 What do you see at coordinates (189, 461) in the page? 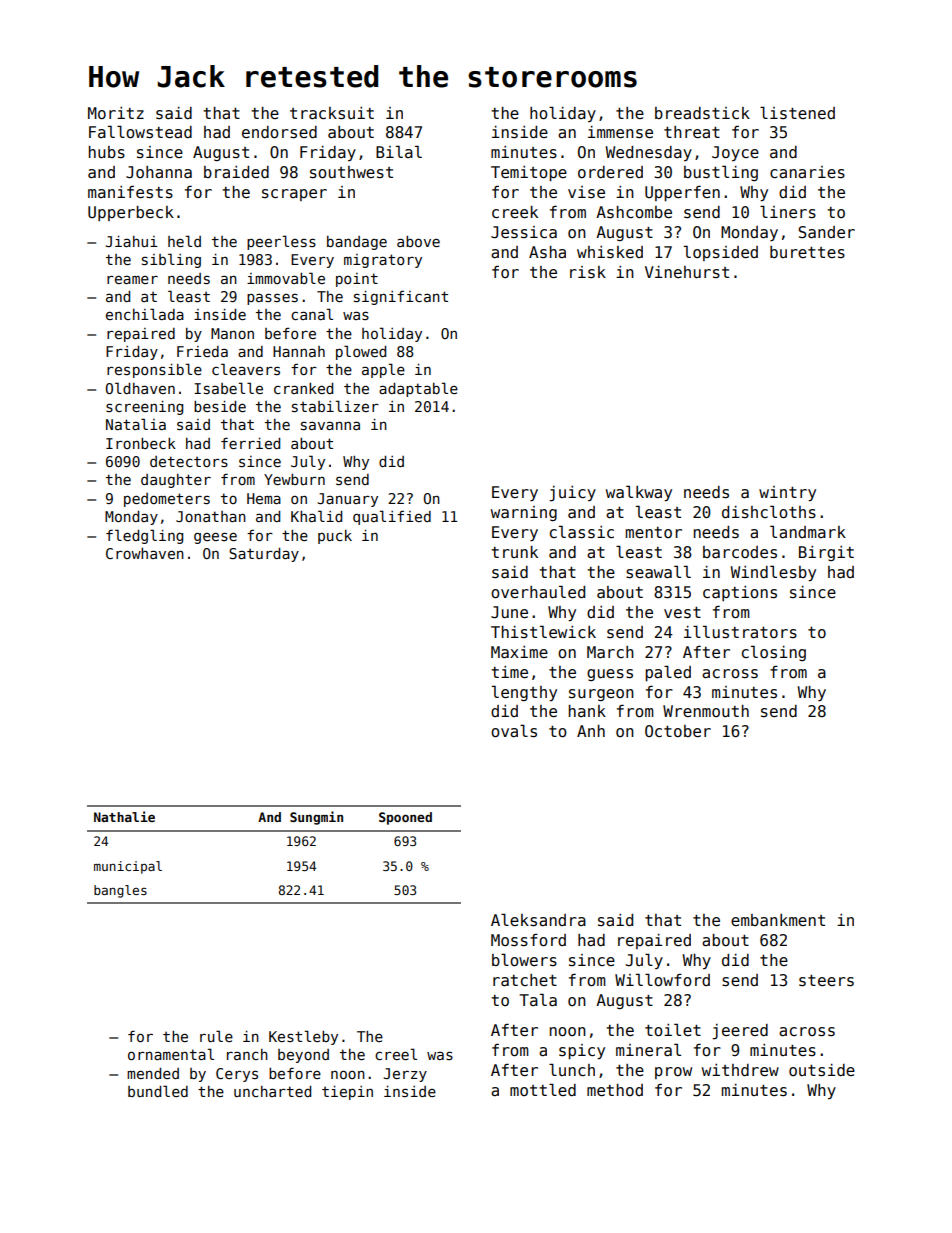
I see `detectors` at bounding box center [189, 461].
